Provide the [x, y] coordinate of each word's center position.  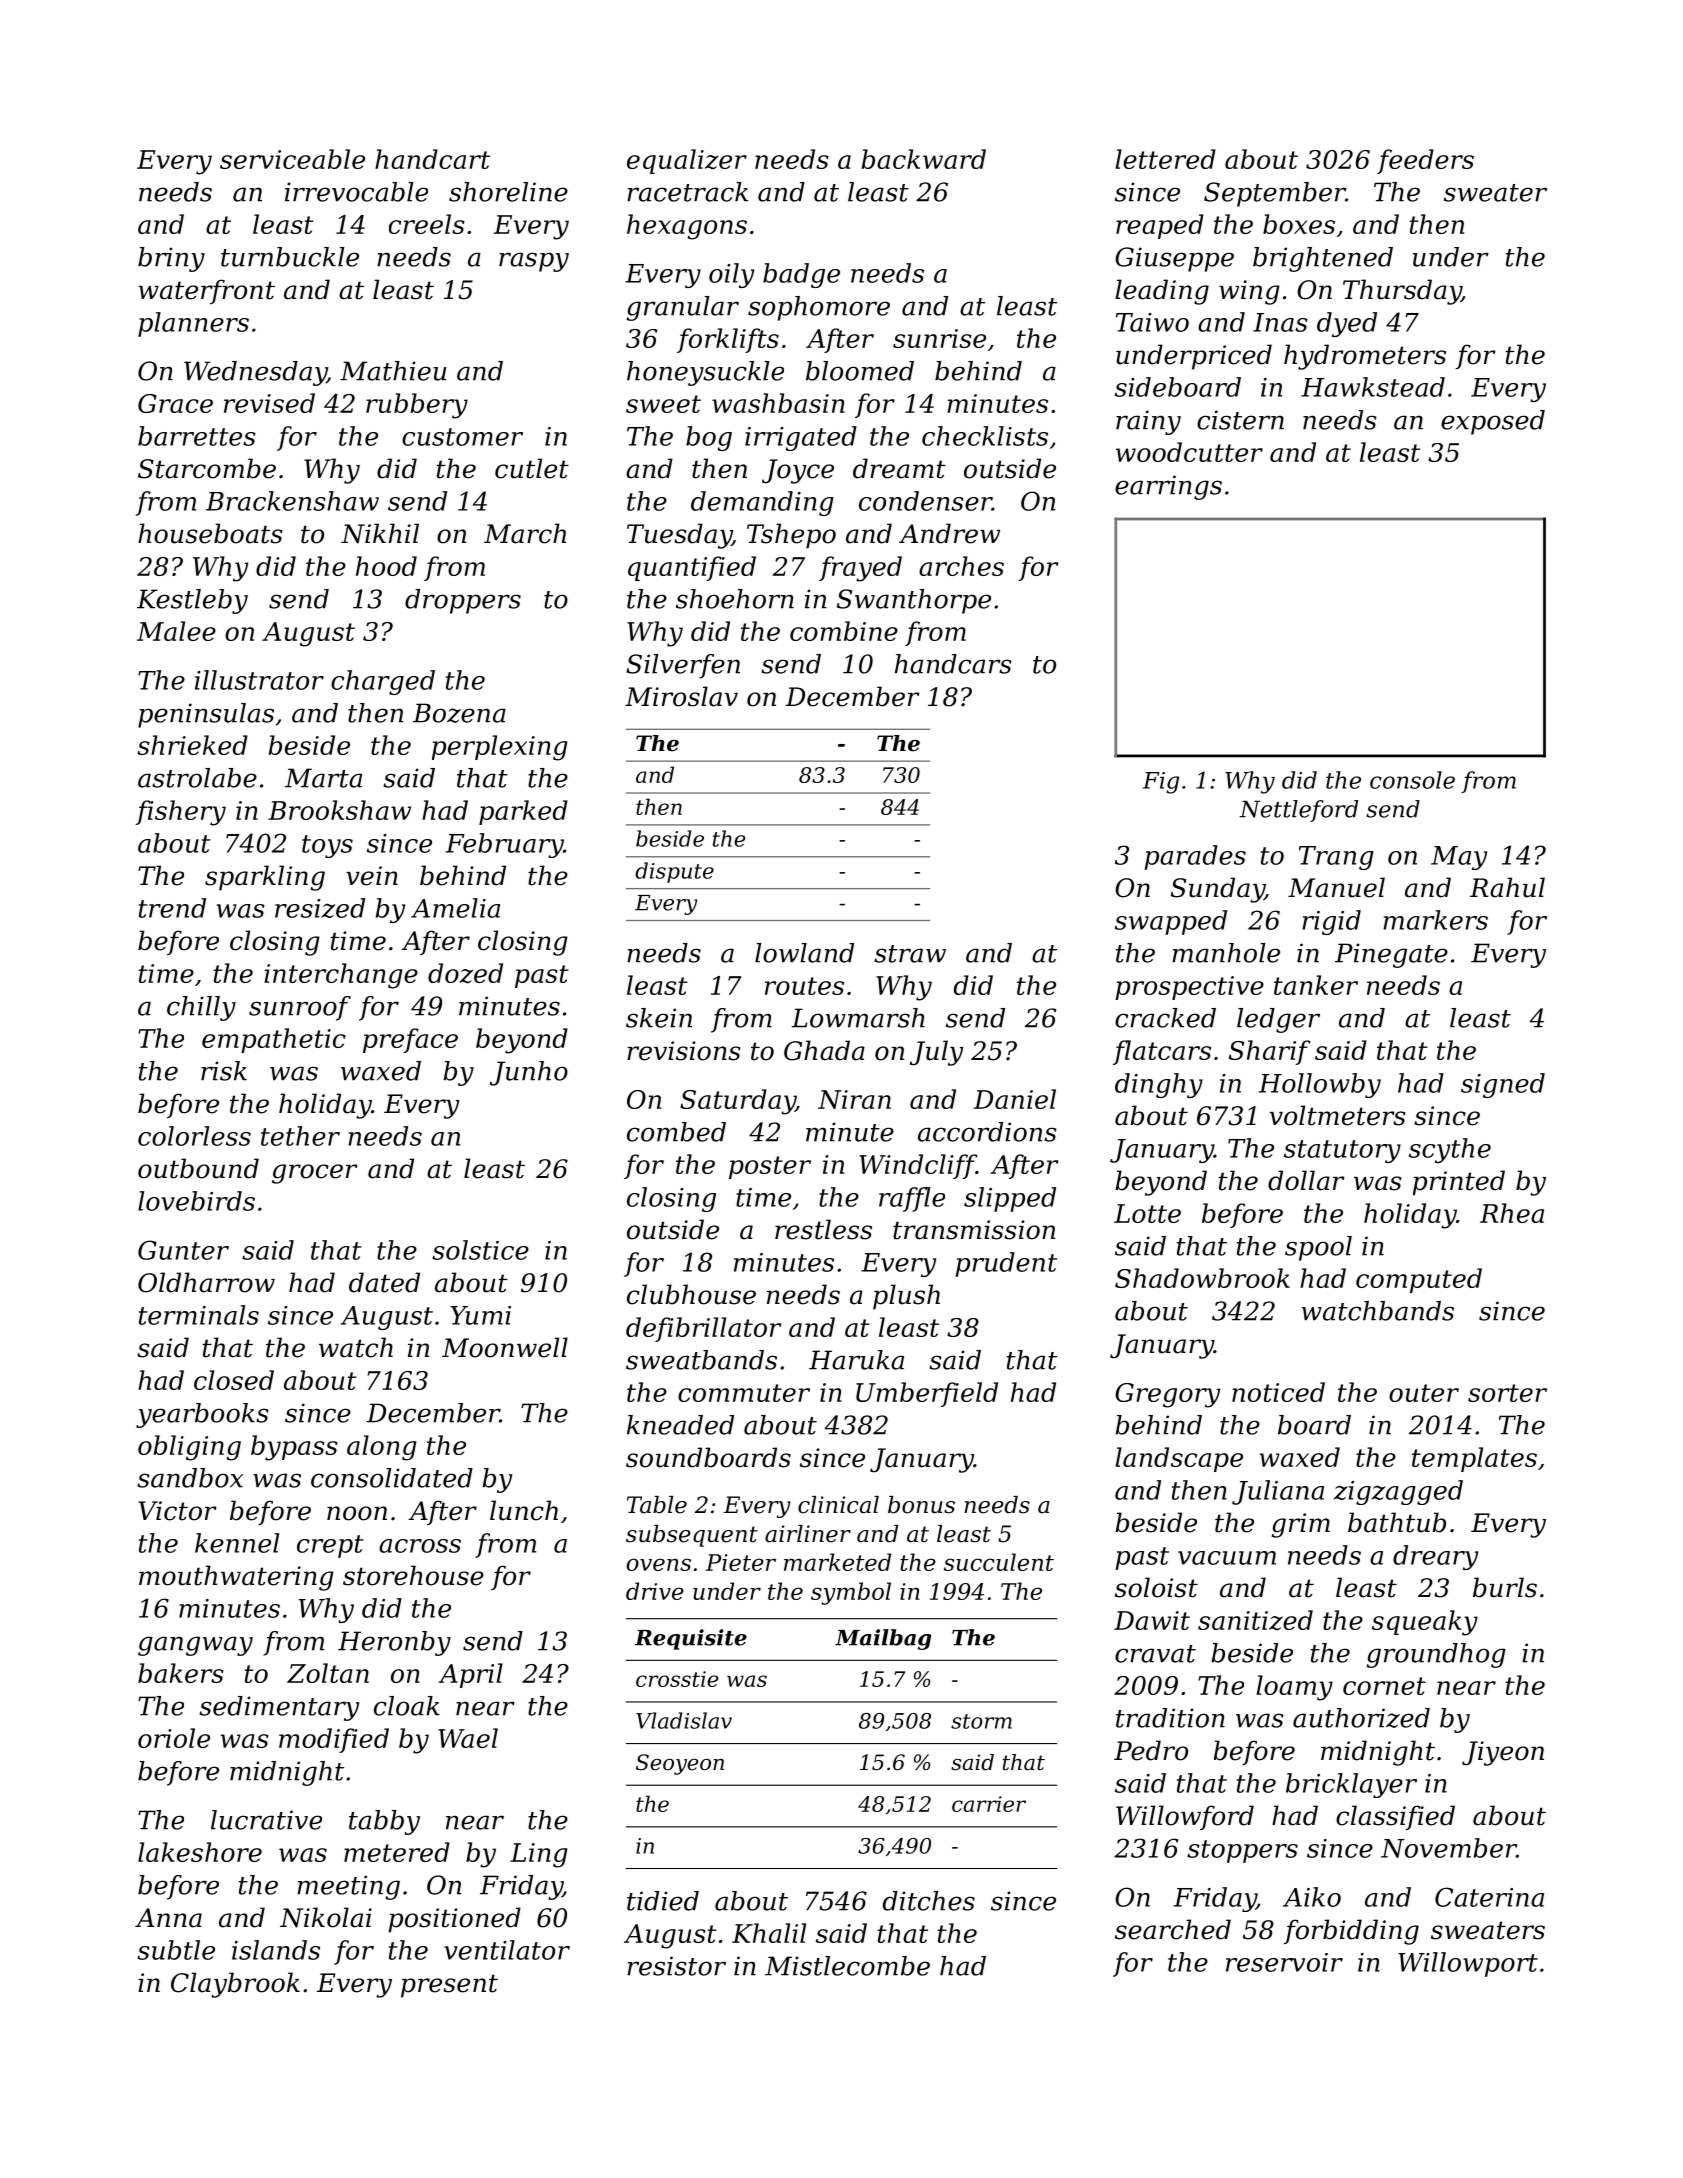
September [1275, 194]
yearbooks [202, 1415]
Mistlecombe [847, 1966]
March [525, 533]
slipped [1010, 1199]
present [449, 1986]
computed [1419, 1280]
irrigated [801, 438]
